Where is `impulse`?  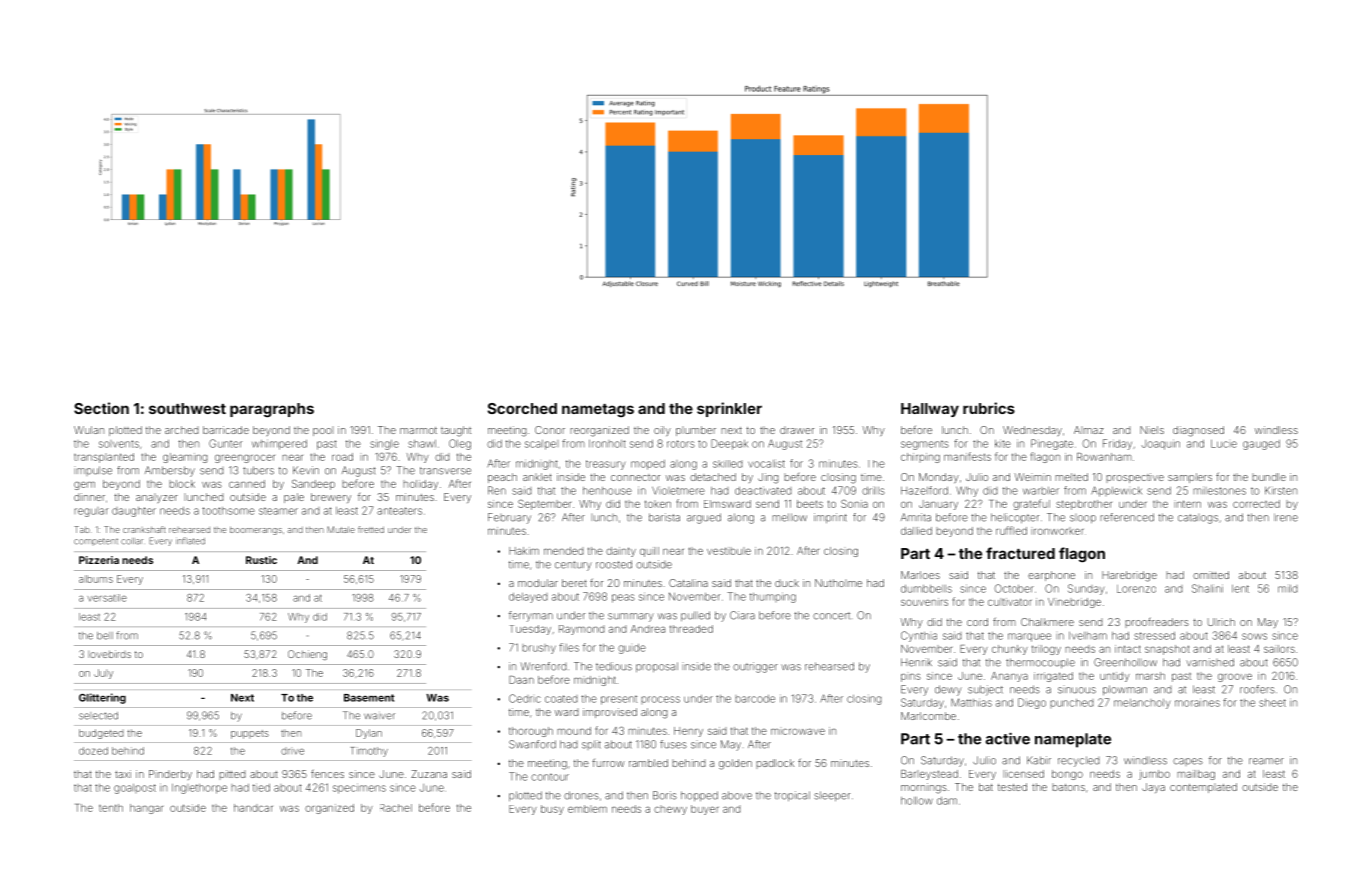 impulse is located at coordinates (93, 471).
